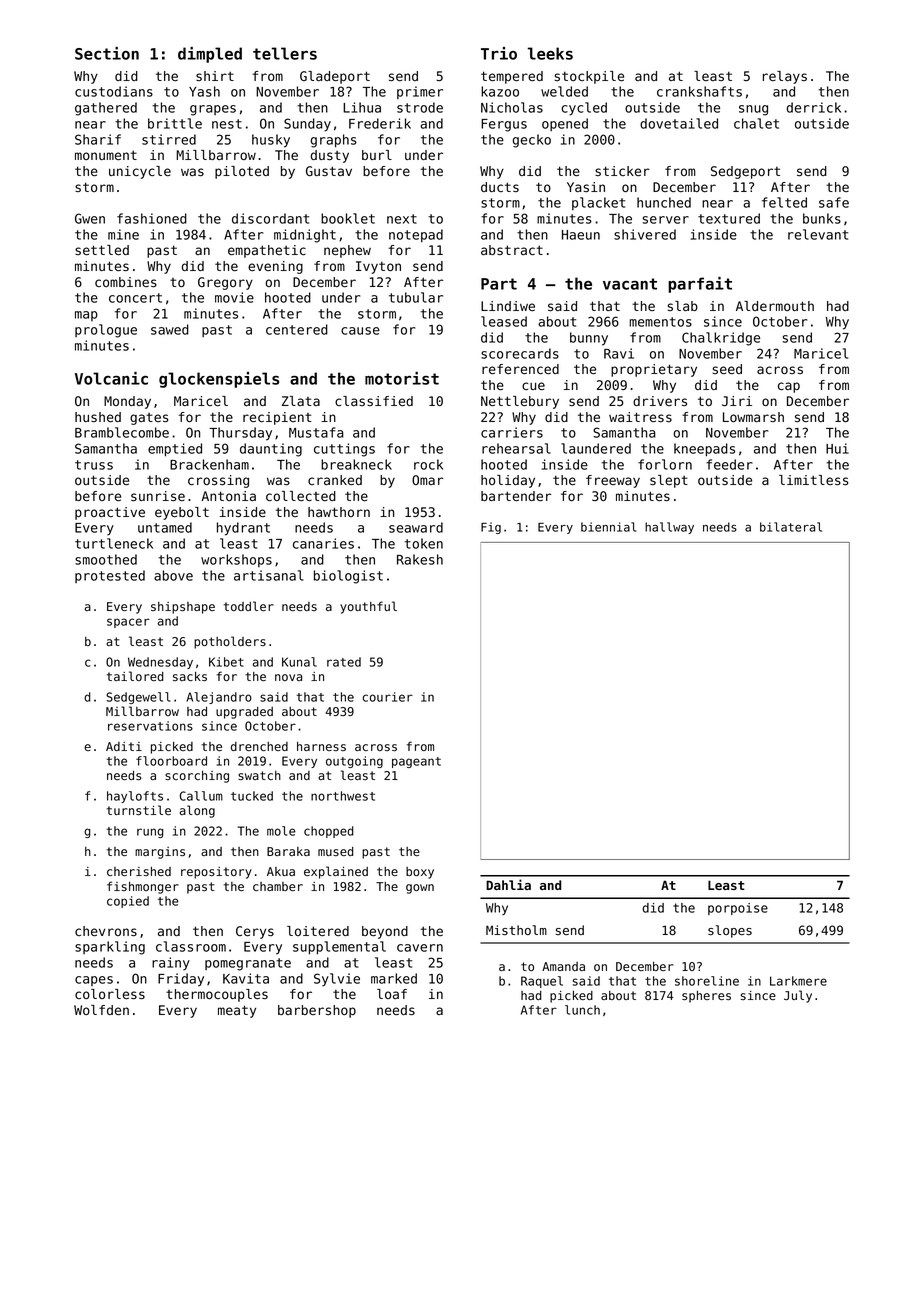 The width and height of the screenshot is (924, 1308). I want to click on Section, so click(107, 53).
